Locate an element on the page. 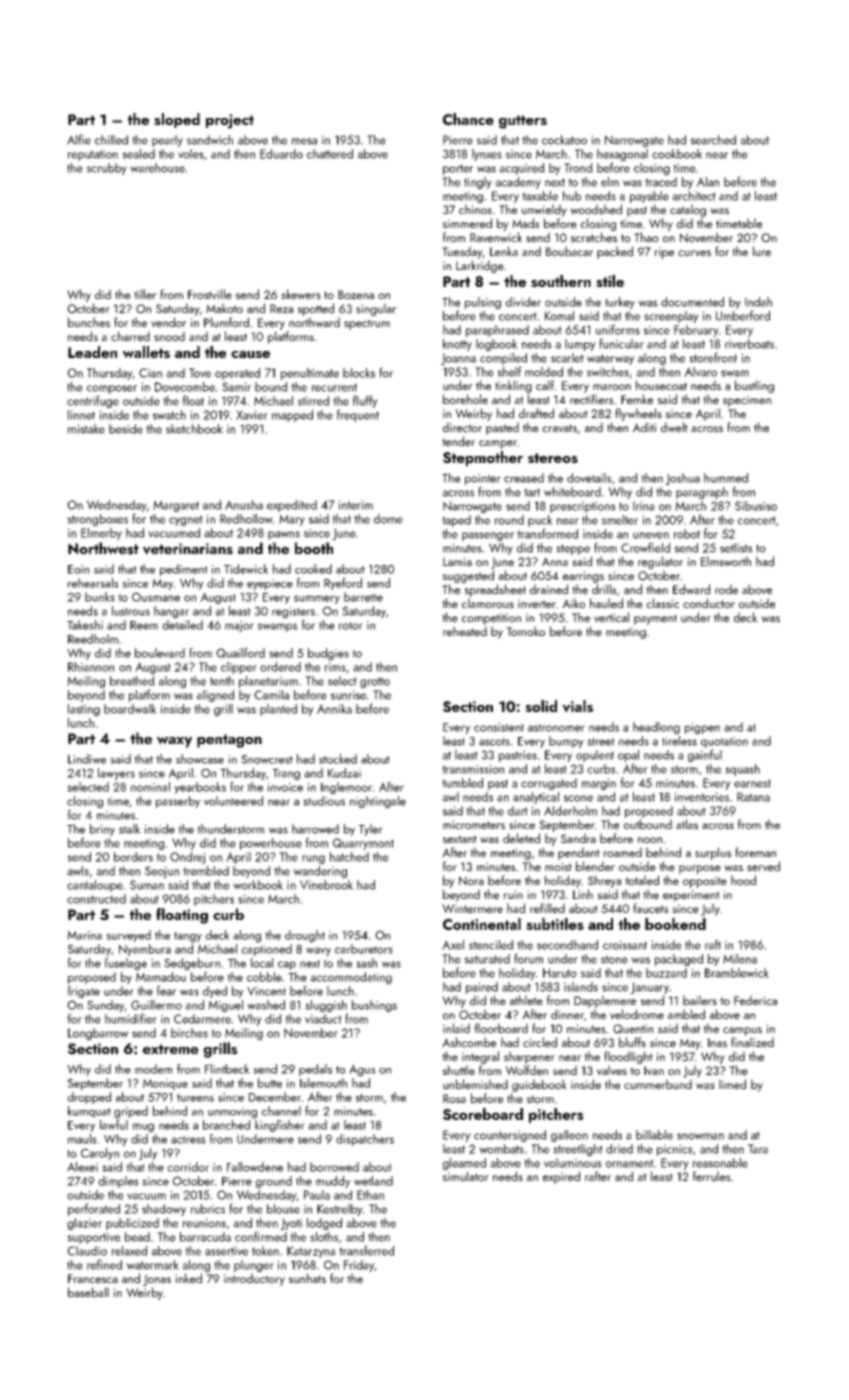  expired is located at coordinates (561, 1177).
